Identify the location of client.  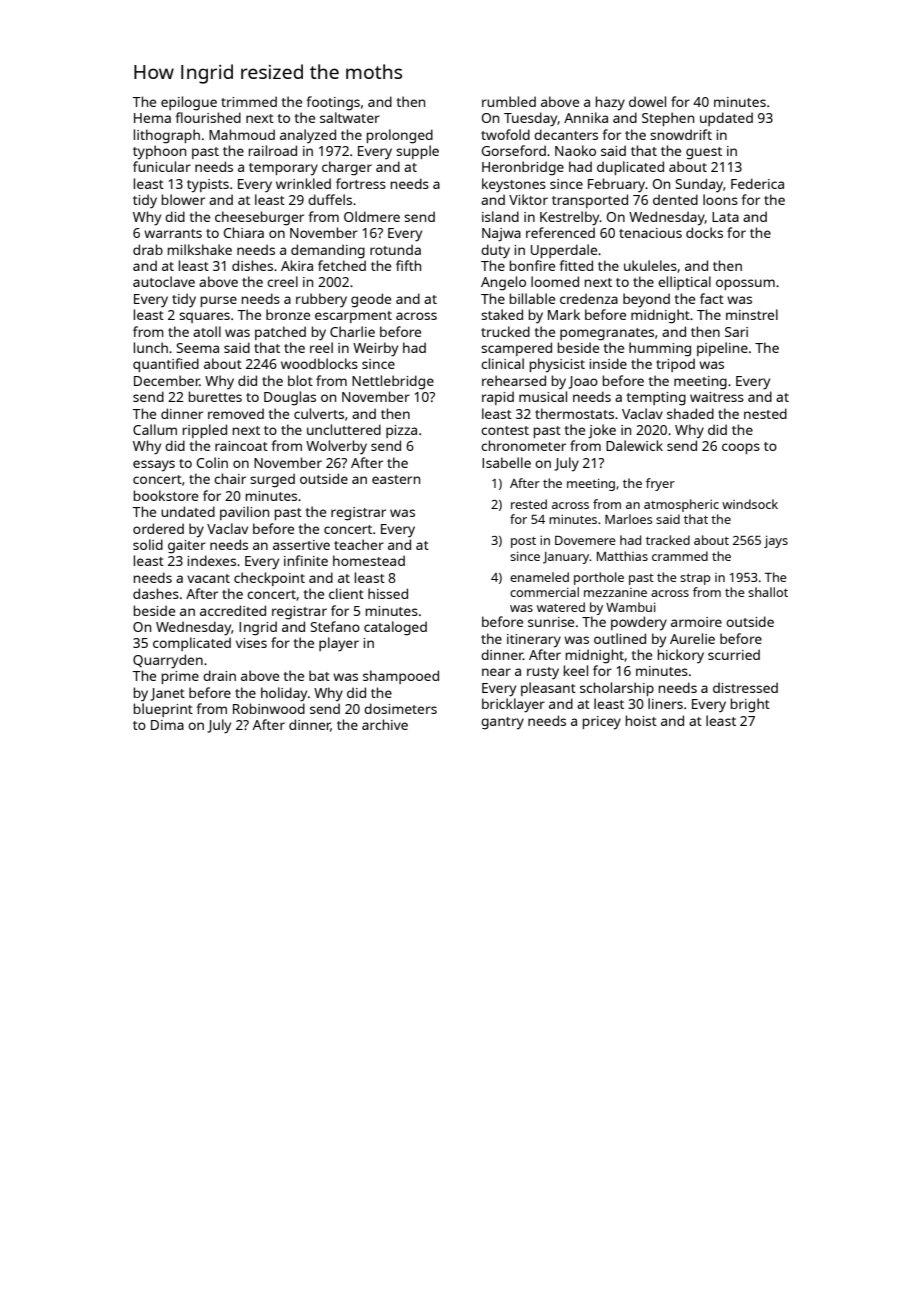
(346, 593).
